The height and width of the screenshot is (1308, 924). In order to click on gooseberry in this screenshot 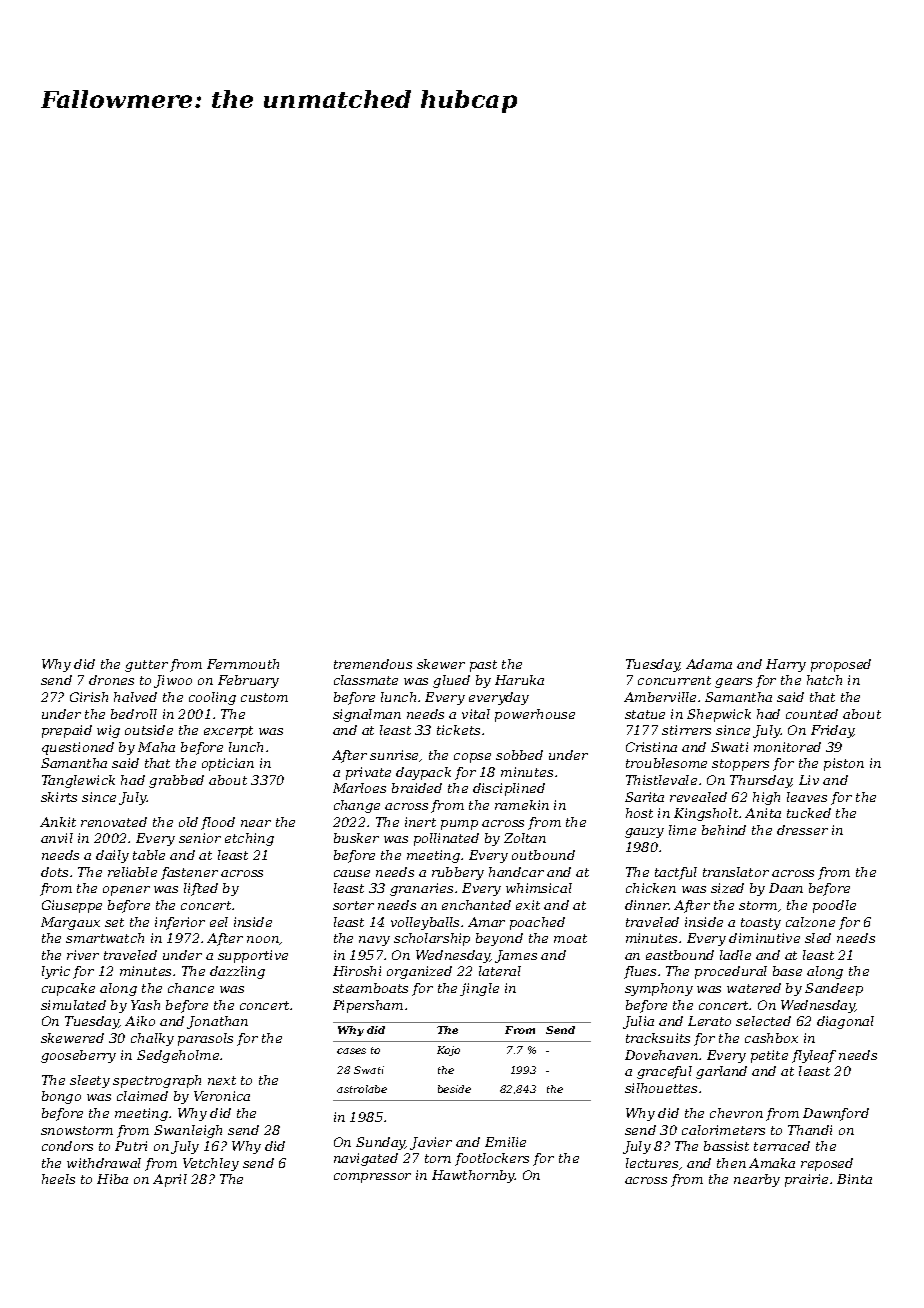, I will do `click(78, 1056)`.
